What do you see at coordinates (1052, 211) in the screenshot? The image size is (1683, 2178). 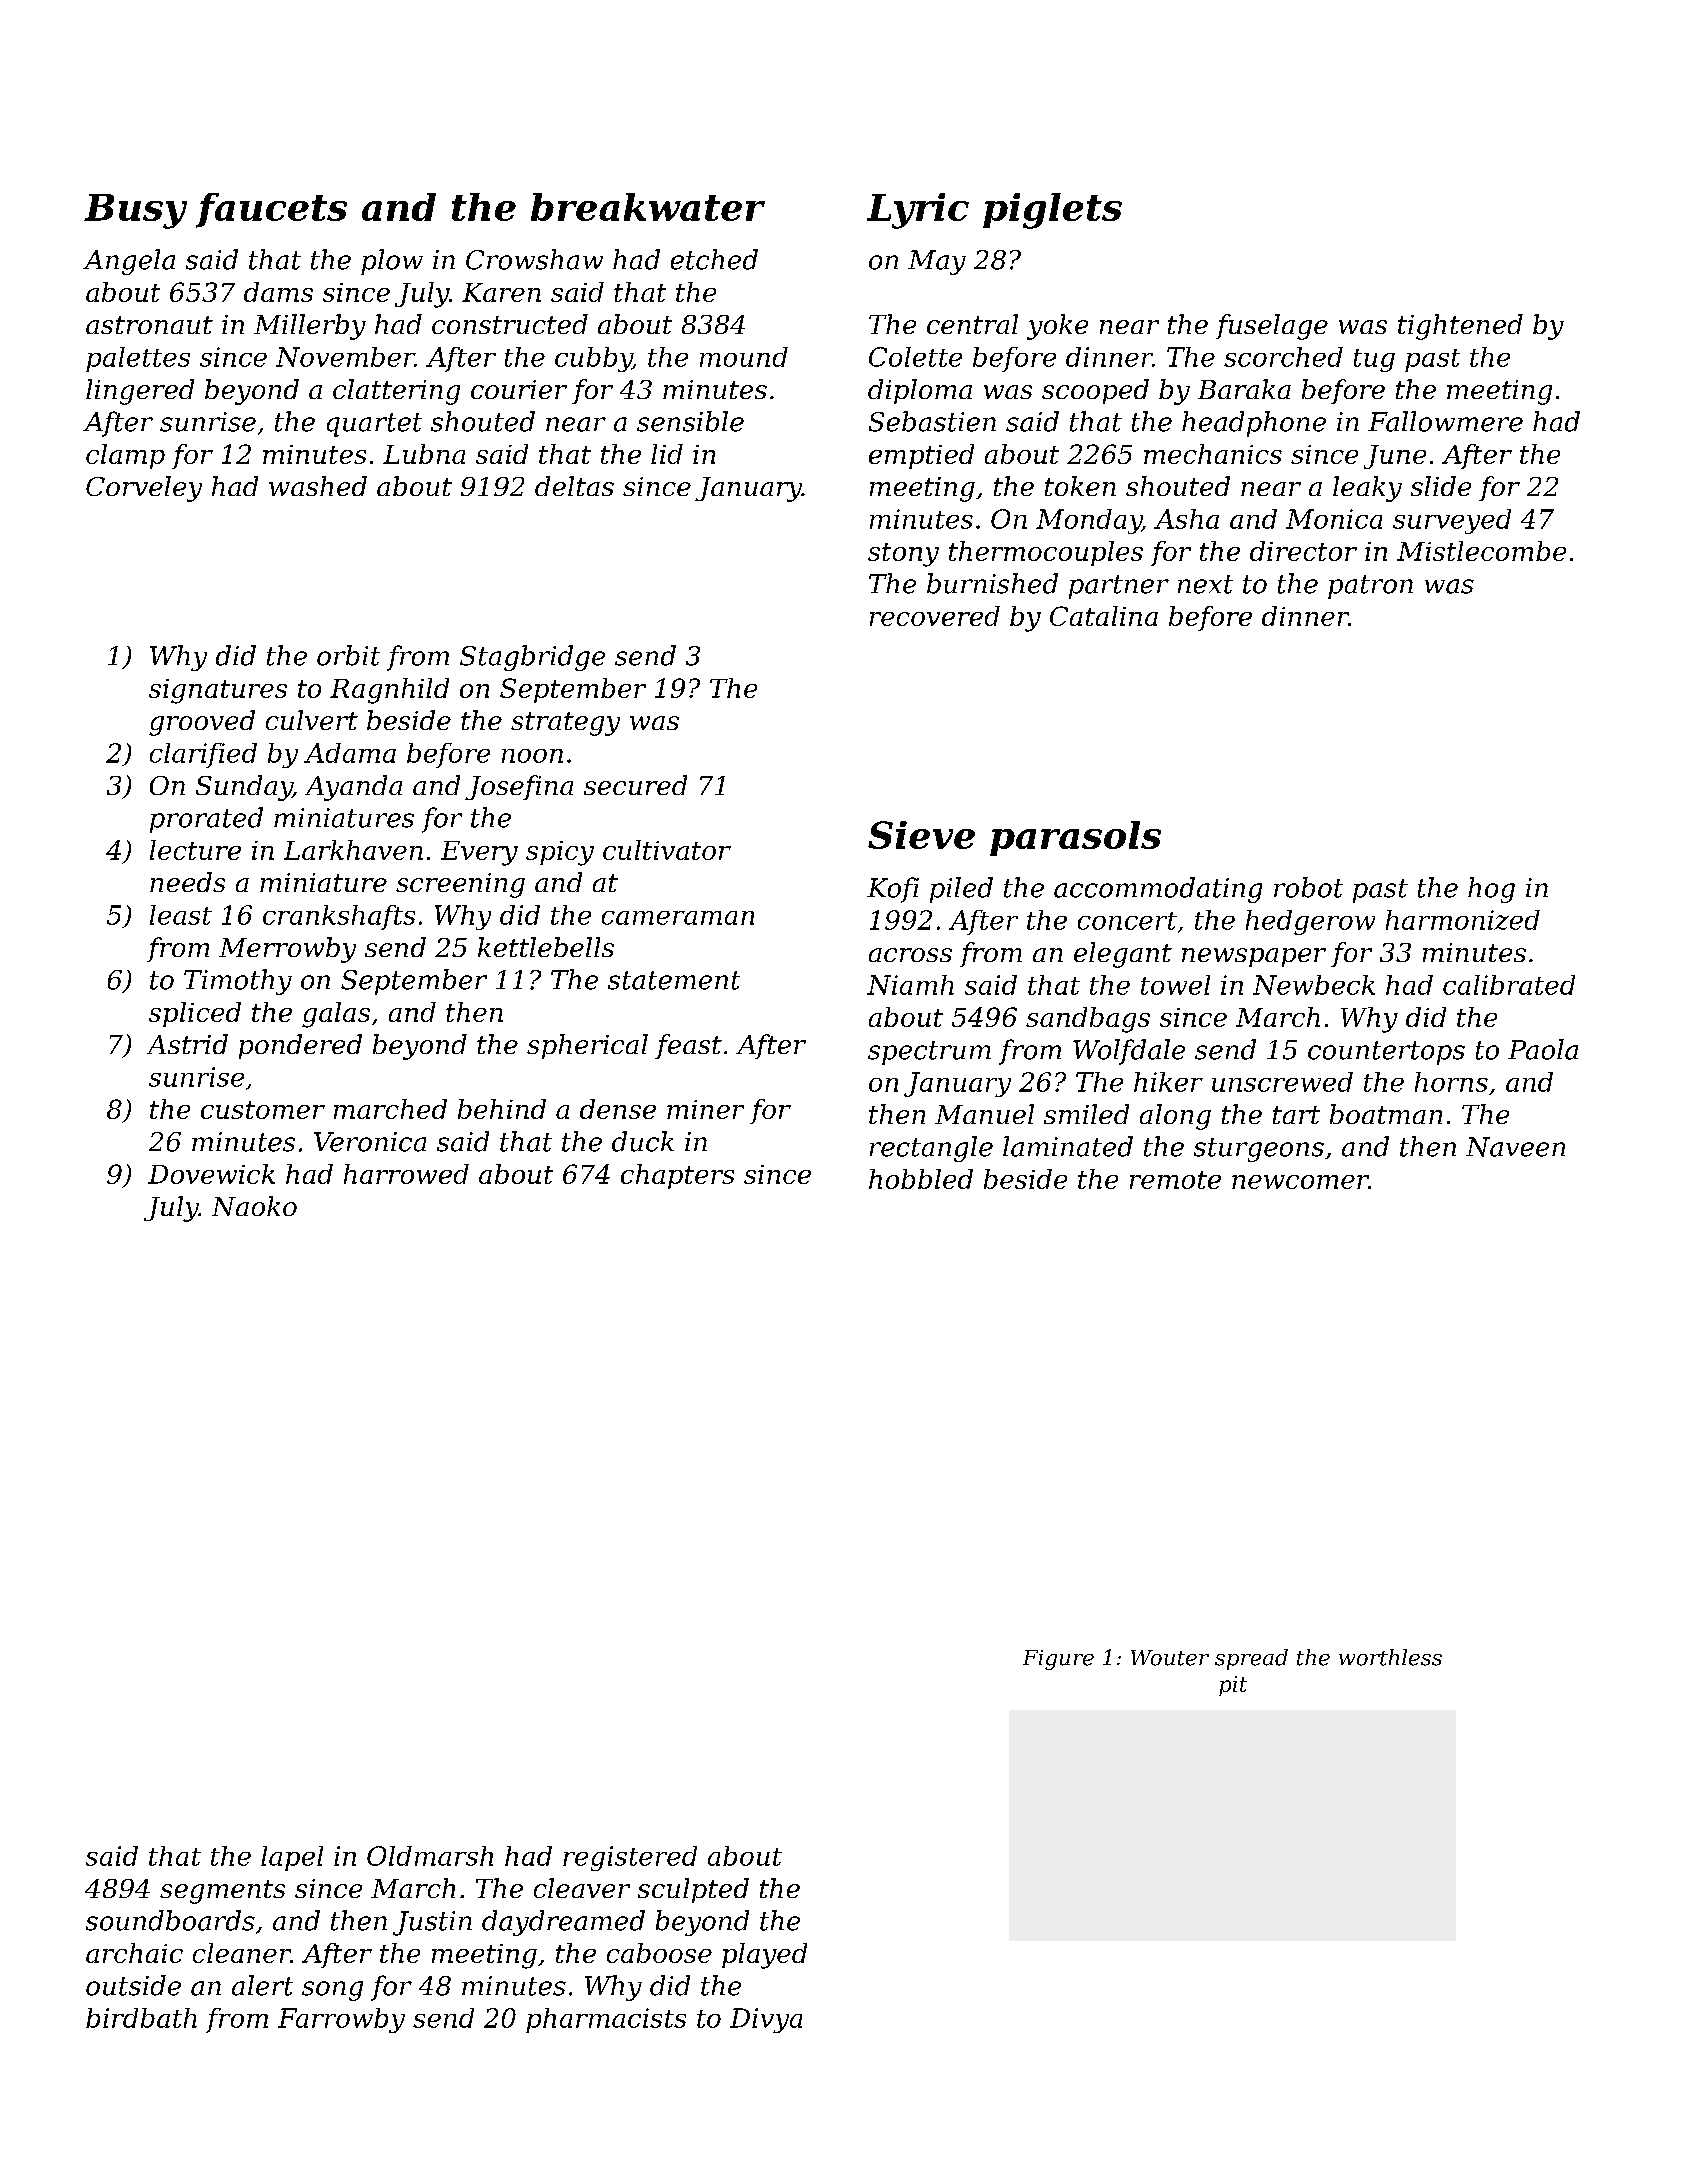 I see `piglets` at bounding box center [1052, 211].
